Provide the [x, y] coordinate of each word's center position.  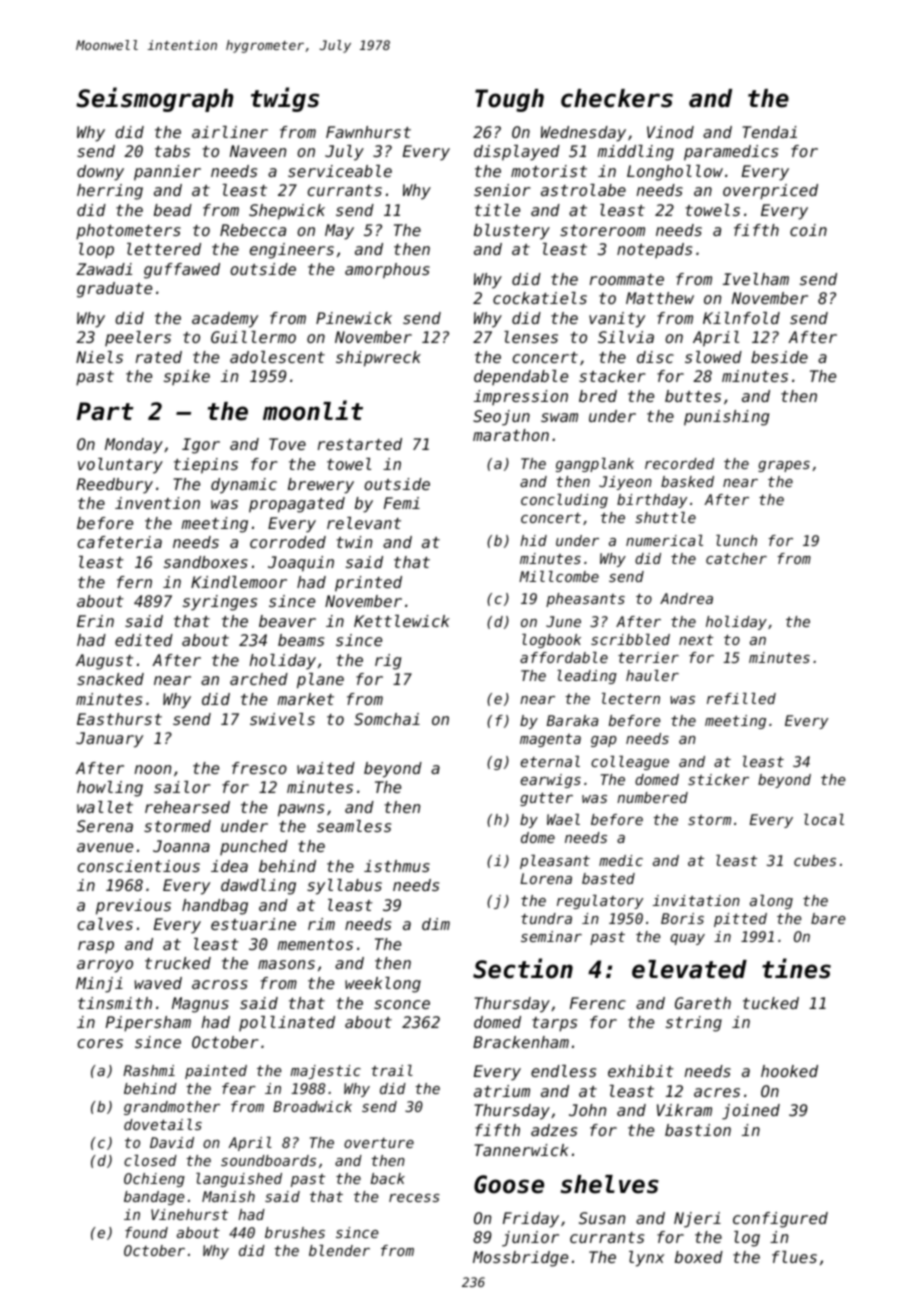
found [146, 1232]
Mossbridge [520, 1259]
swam [559, 417]
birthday [652, 501]
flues [794, 1257]
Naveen [258, 151]
